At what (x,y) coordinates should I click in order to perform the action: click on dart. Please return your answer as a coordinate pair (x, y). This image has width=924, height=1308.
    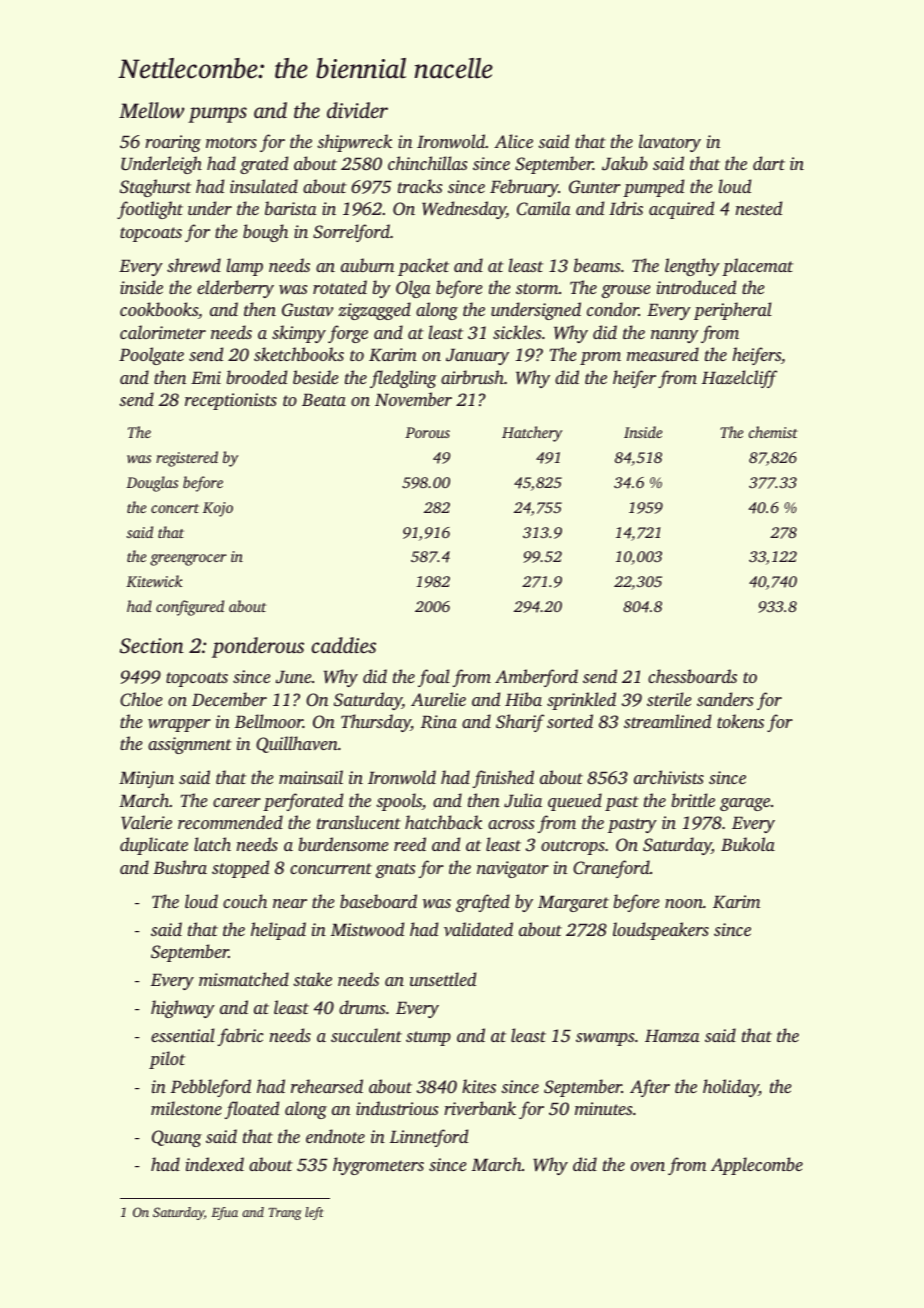
    Looking at the image, I should click on (769, 163).
